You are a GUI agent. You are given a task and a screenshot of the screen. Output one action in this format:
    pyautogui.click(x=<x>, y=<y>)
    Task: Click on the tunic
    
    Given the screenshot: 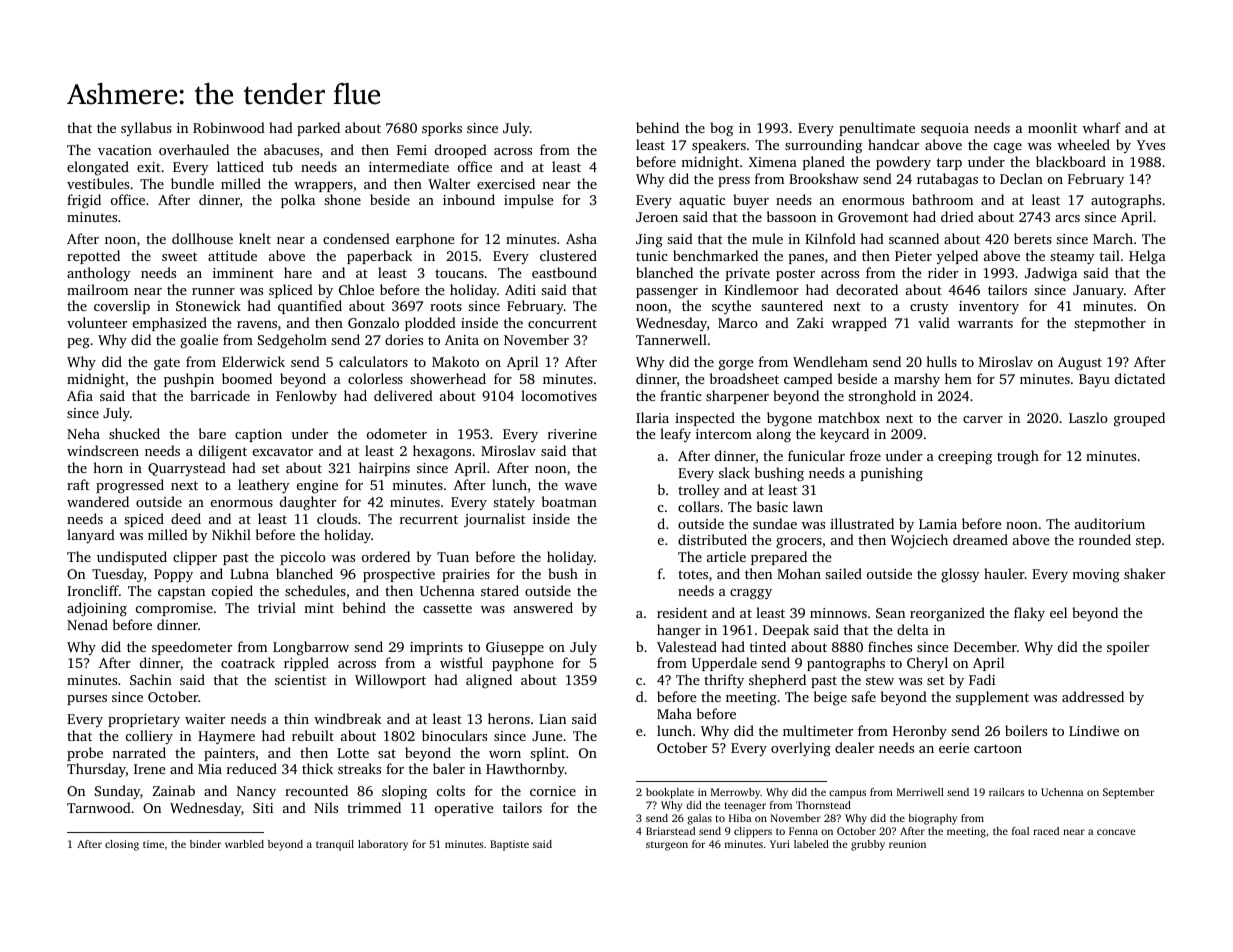 What is the action you would take?
    pyautogui.click(x=652, y=256)
